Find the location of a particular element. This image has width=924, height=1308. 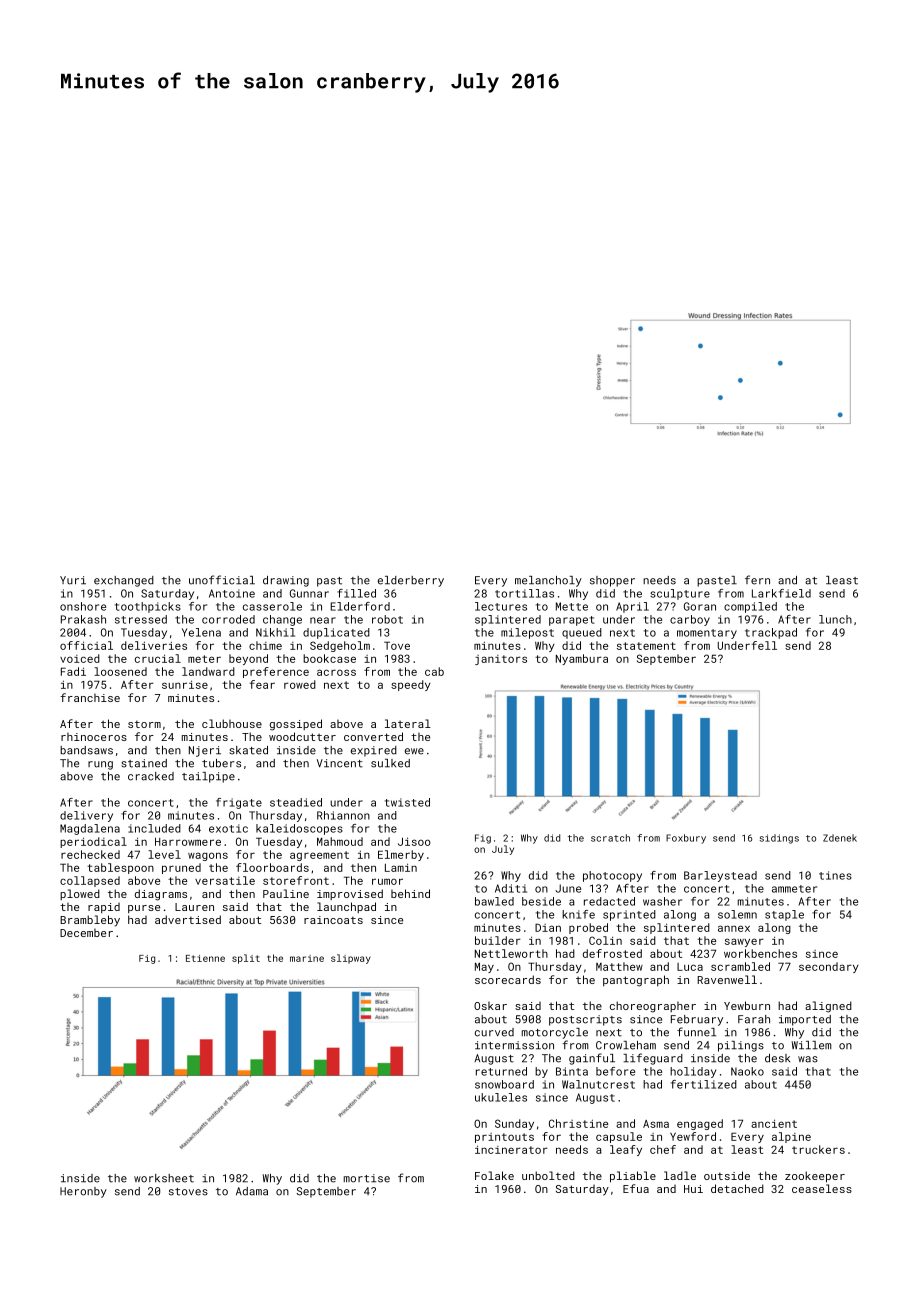

loosened is located at coordinates (120, 671).
